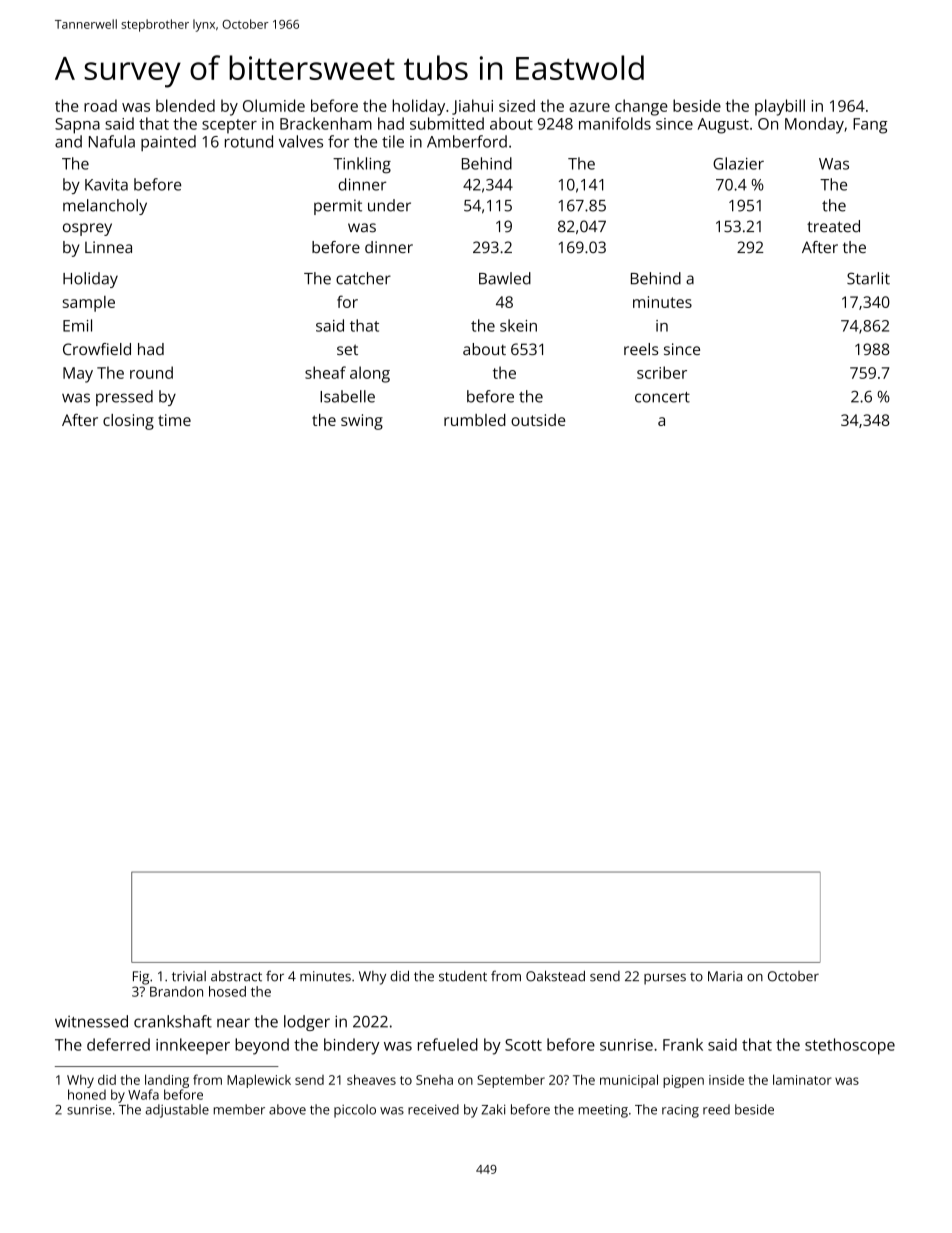 The height and width of the document is (1233, 952). Describe the element at coordinates (236, 976) in the document. I see `abstract` at that location.
